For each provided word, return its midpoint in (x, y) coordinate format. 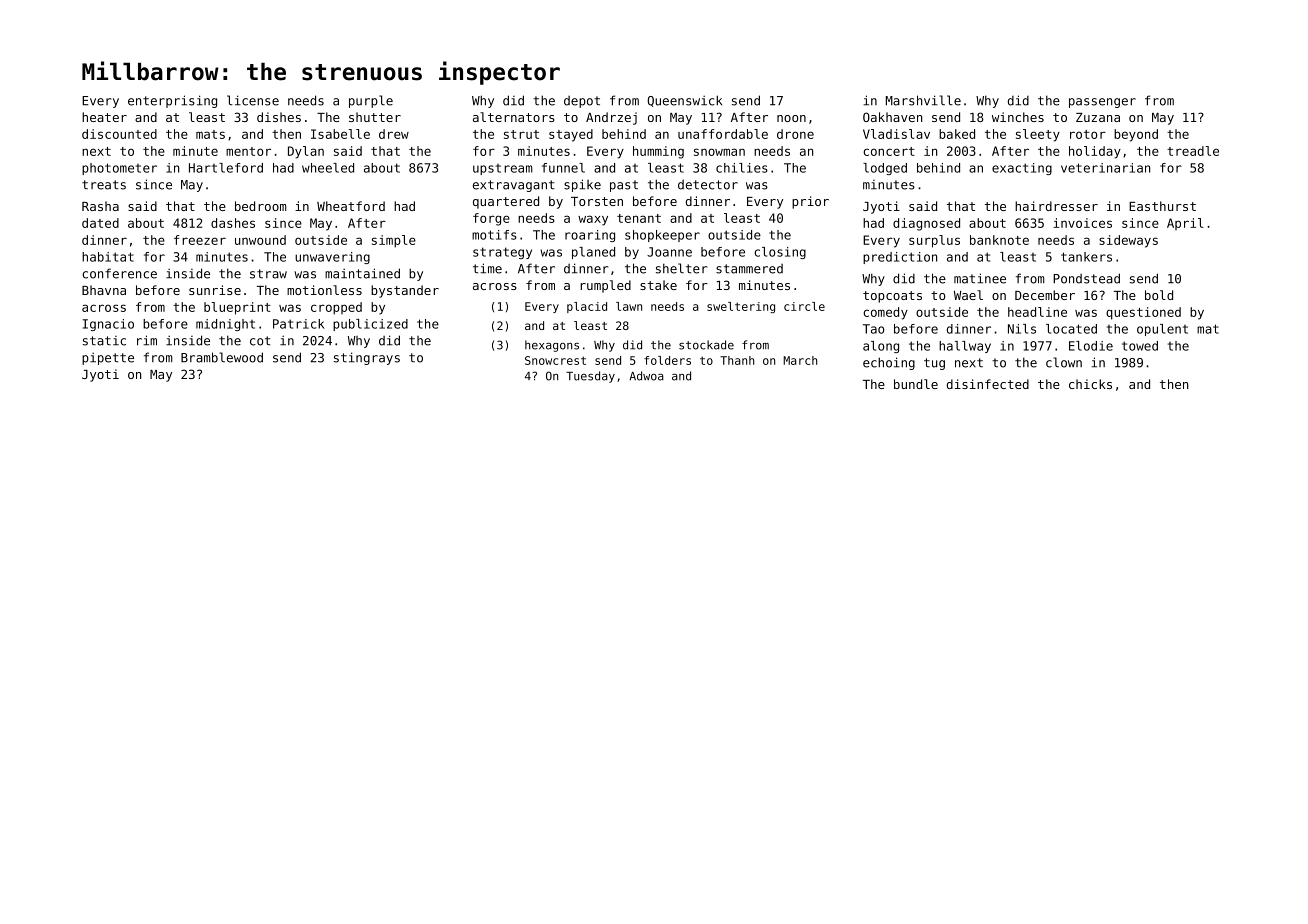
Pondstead (1086, 278)
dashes (233, 223)
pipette (108, 358)
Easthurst (1162, 206)
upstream (503, 169)
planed (593, 253)
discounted (119, 134)
